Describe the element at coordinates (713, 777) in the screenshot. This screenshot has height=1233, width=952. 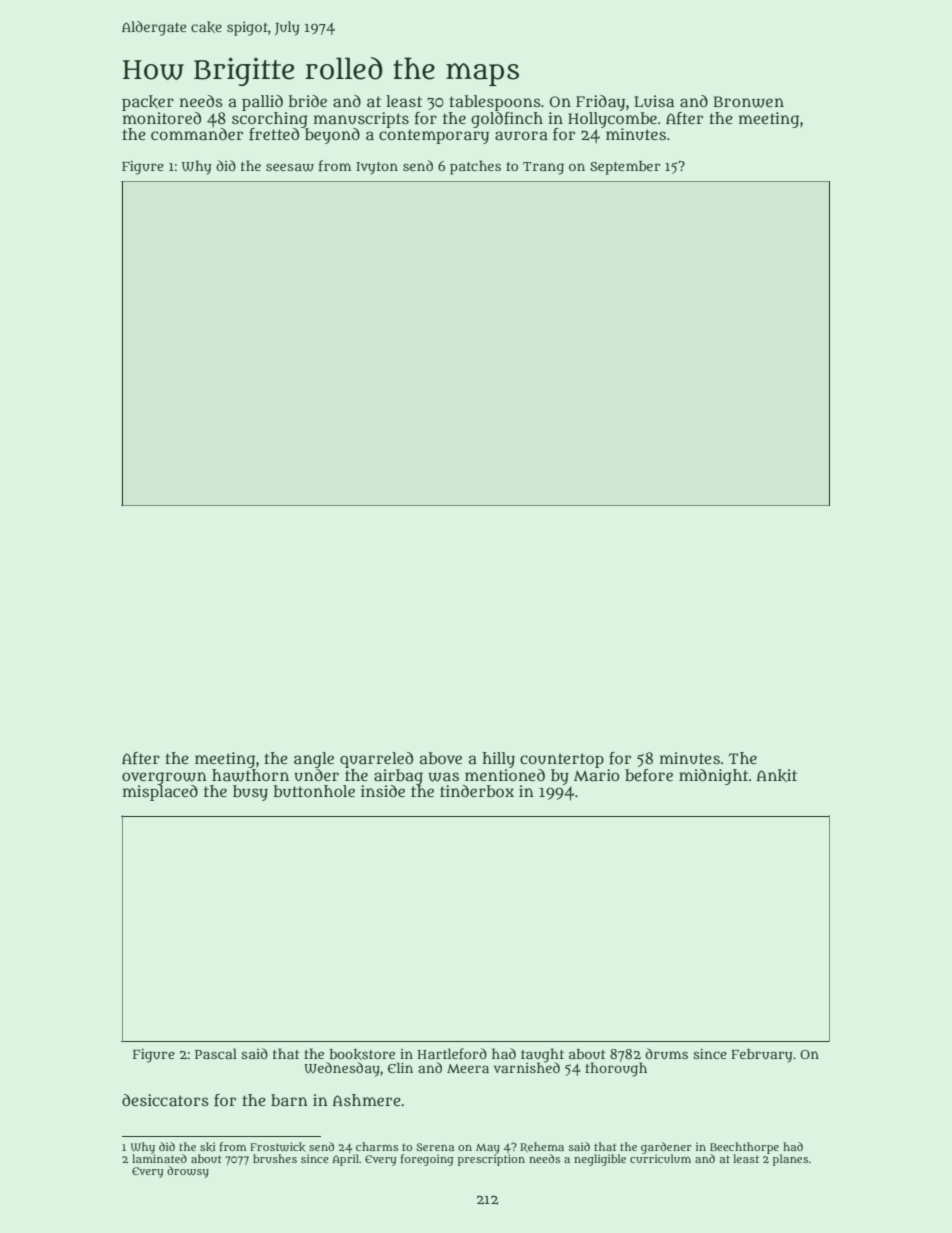
I see `midnight` at that location.
